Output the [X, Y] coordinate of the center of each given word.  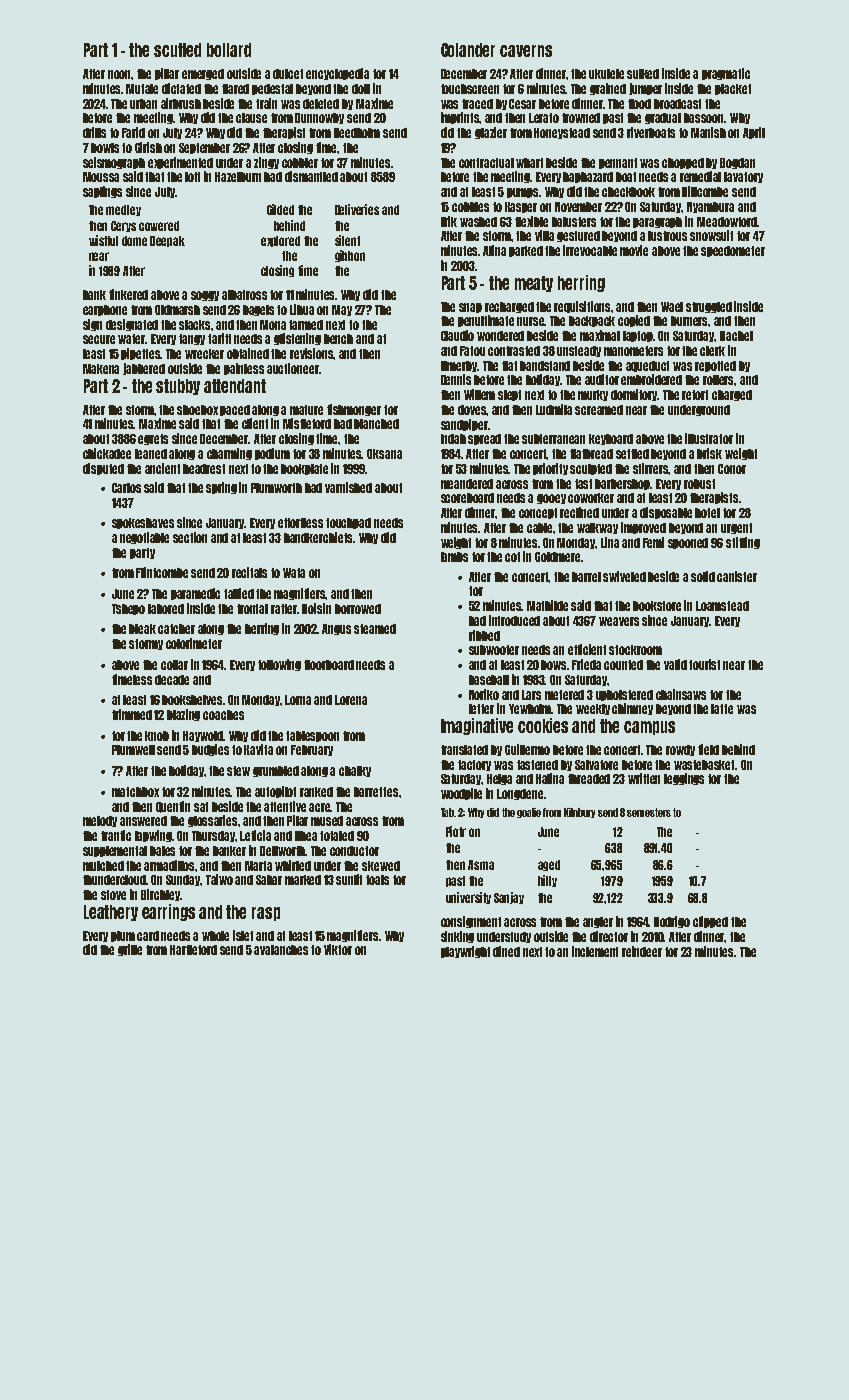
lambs [454, 557]
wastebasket [705, 765]
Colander [468, 50]
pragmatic [726, 74]
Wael [672, 307]
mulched [103, 866]
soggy [205, 296]
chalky [355, 771]
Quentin [173, 807]
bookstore [657, 606]
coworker [591, 498]
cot [512, 557]
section [190, 537]
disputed [103, 469]
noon [120, 74]
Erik [449, 221]
